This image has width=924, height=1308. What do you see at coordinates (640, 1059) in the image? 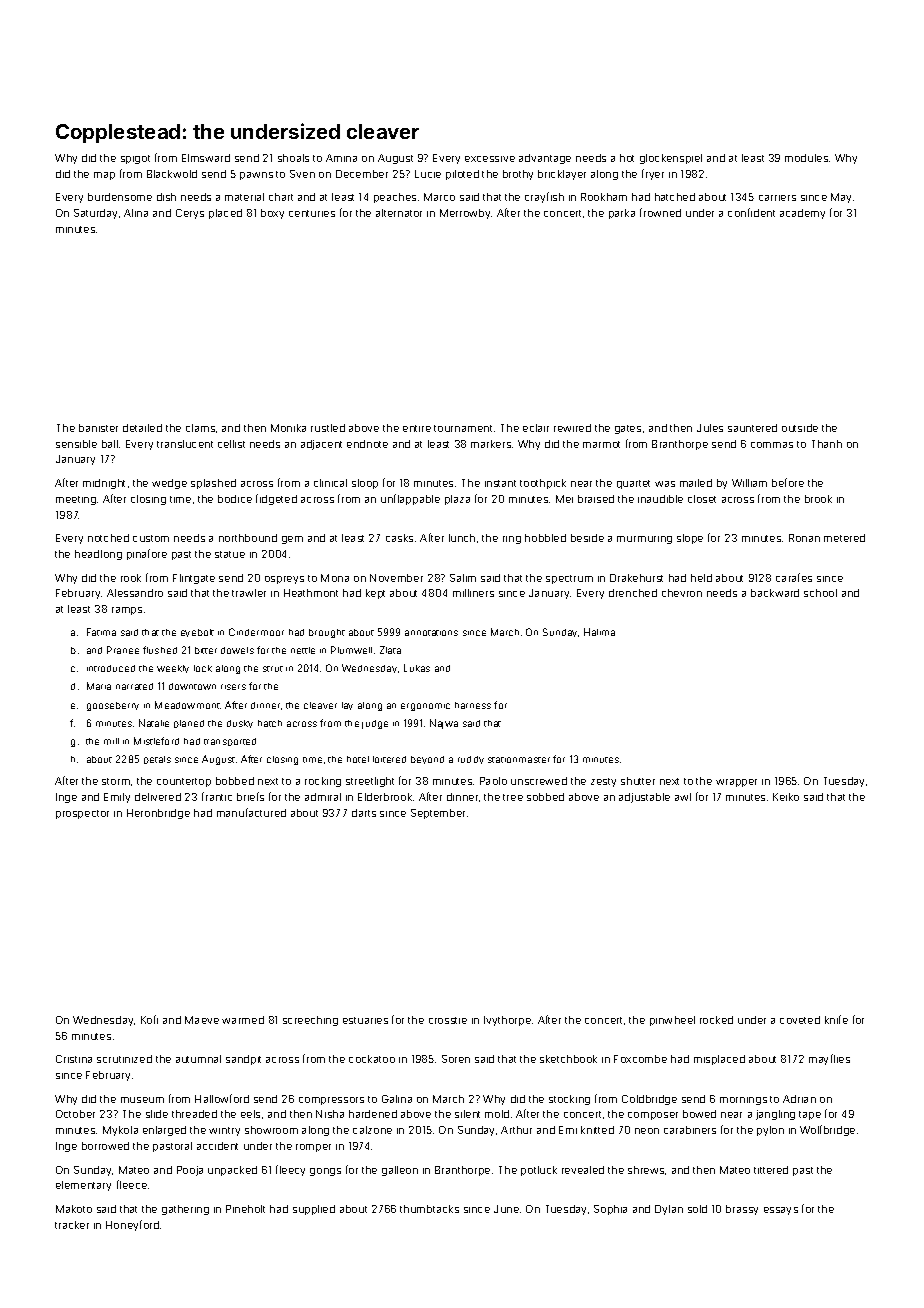
I see `Foxcombe` at bounding box center [640, 1059].
